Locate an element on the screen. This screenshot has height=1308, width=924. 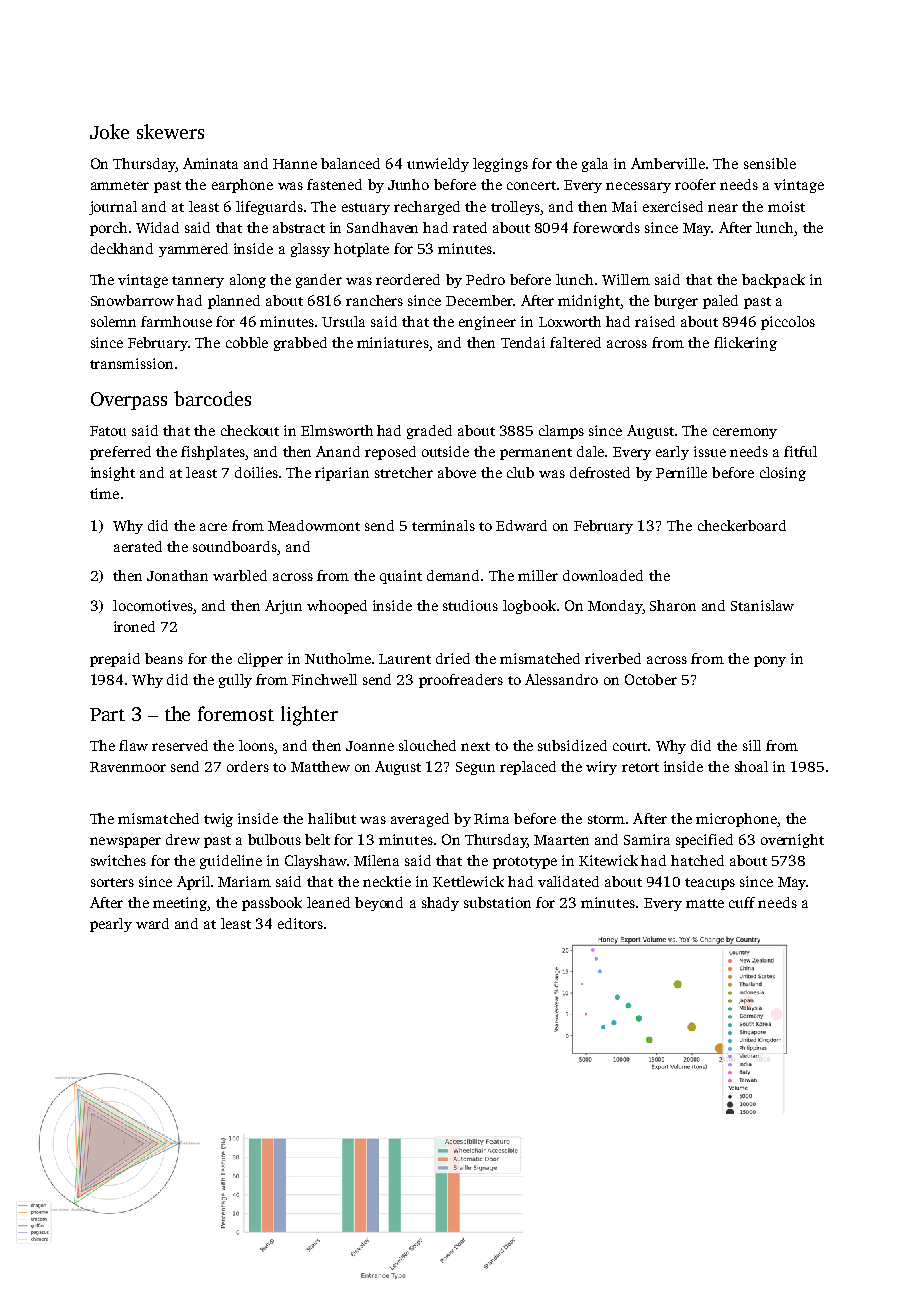
club is located at coordinates (520, 472).
